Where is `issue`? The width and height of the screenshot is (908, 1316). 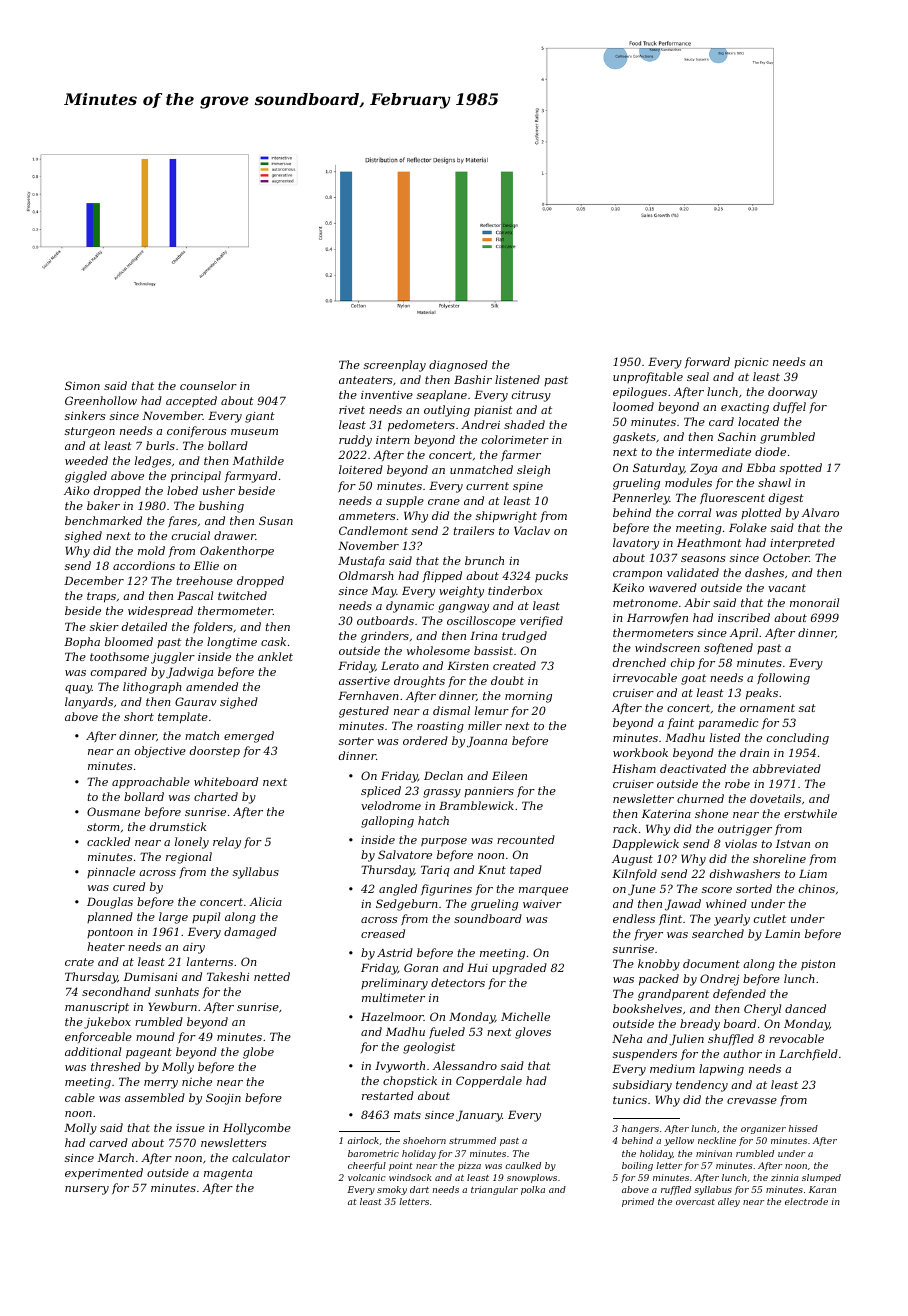
issue is located at coordinates (190, 1128).
